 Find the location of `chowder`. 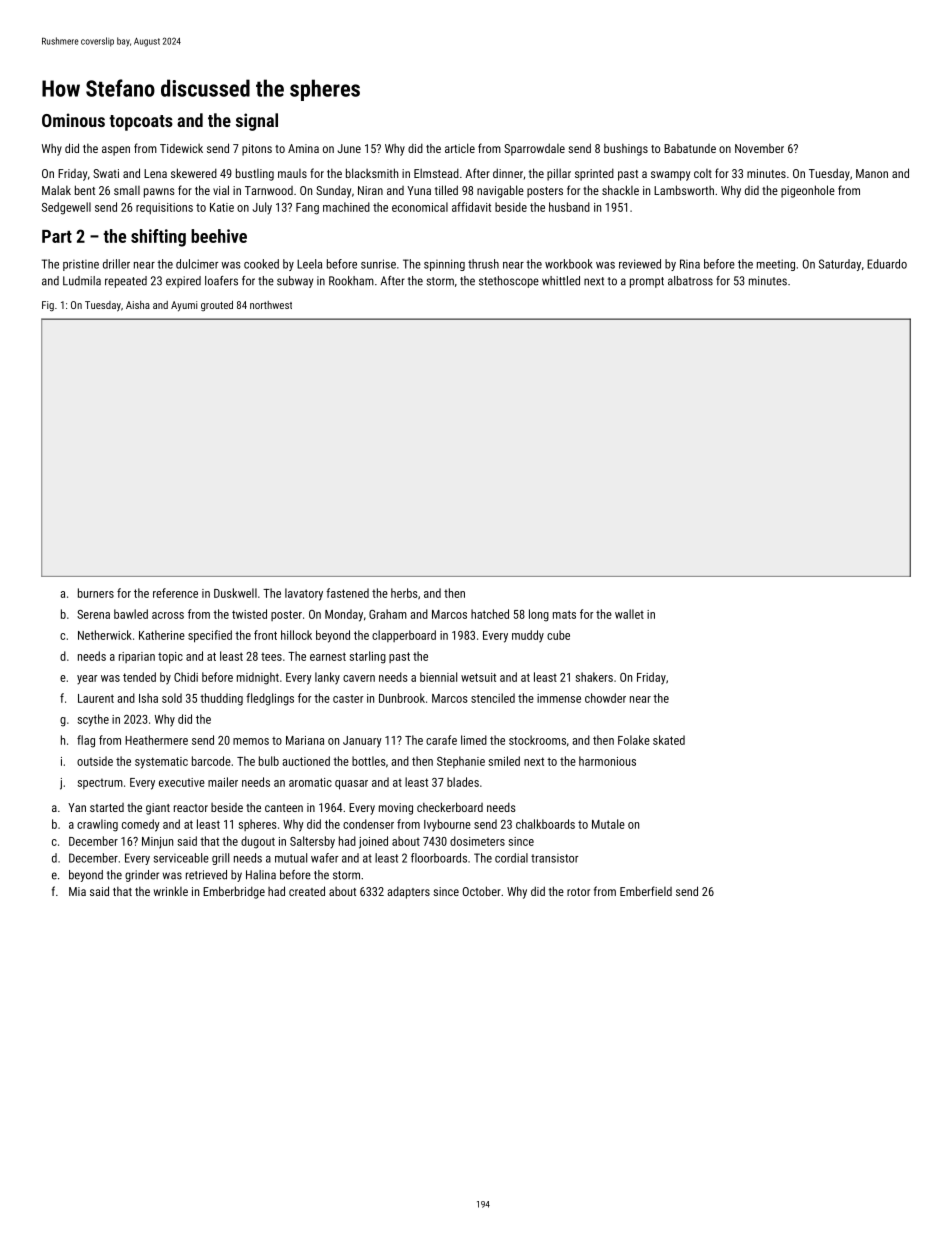

chowder is located at coordinates (605, 698).
